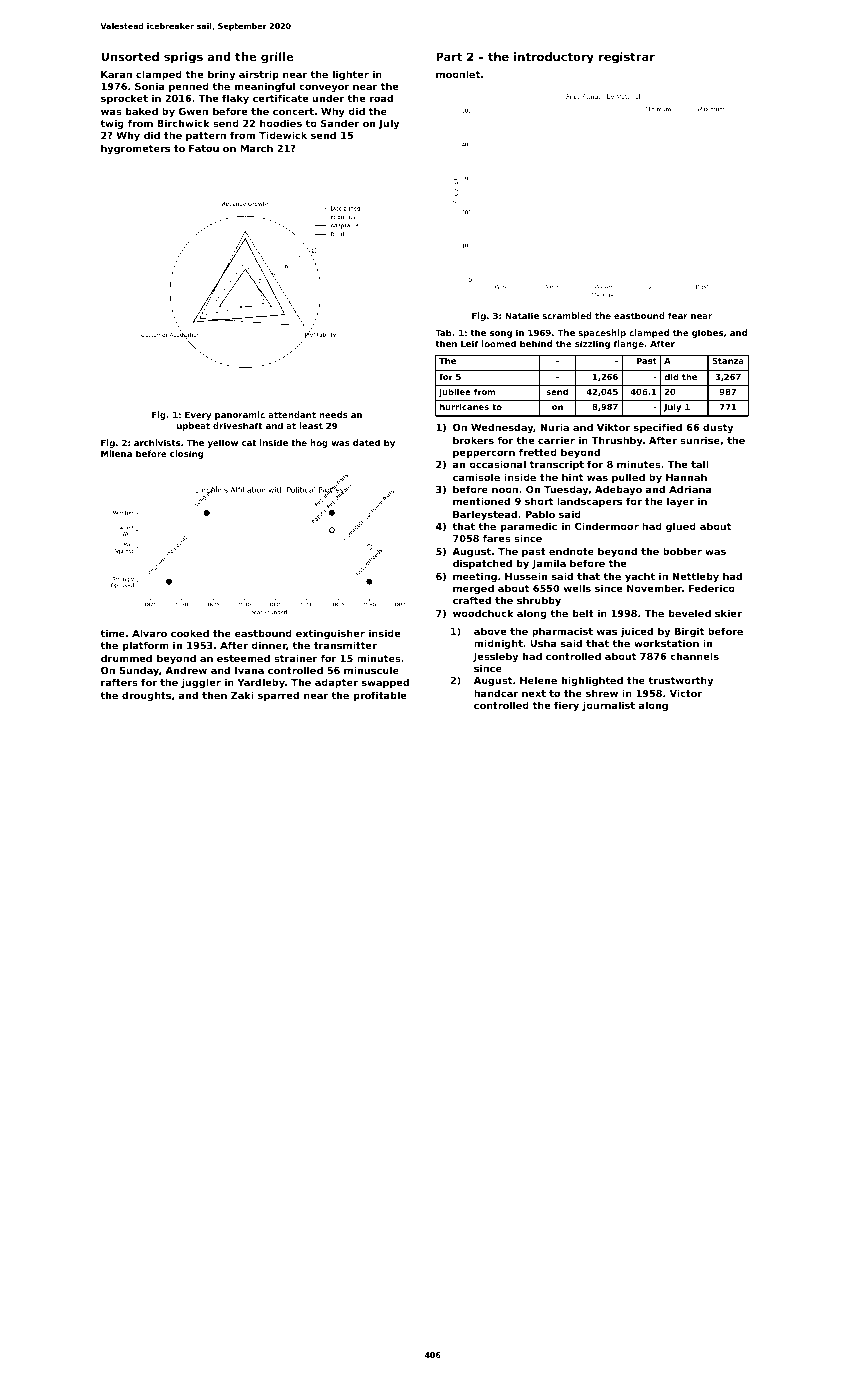 The height and width of the screenshot is (1400, 849). I want to click on profitable, so click(380, 696).
